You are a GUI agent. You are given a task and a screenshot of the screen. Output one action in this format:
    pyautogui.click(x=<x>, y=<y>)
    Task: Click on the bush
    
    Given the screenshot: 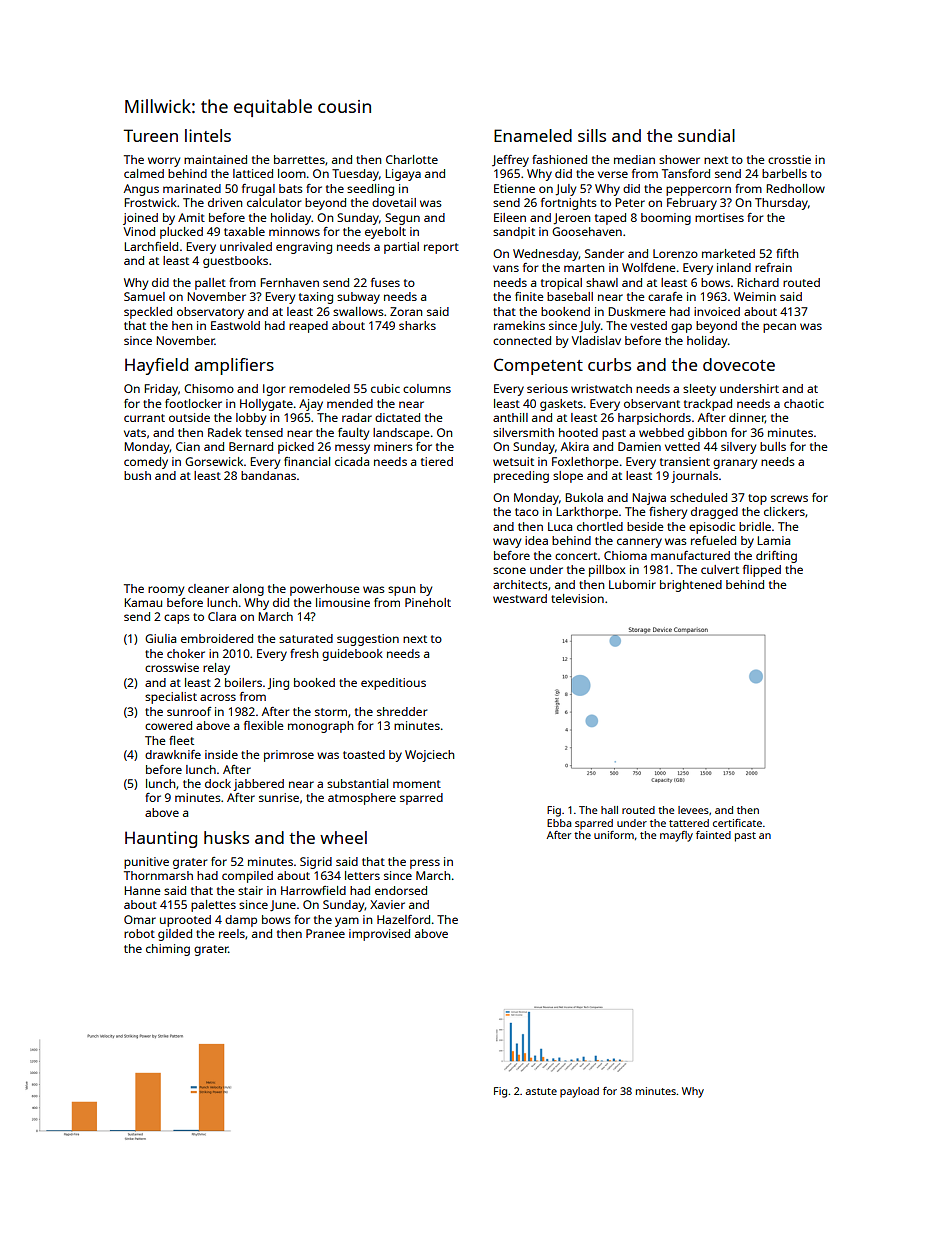 What is the action you would take?
    pyautogui.click(x=137, y=475)
